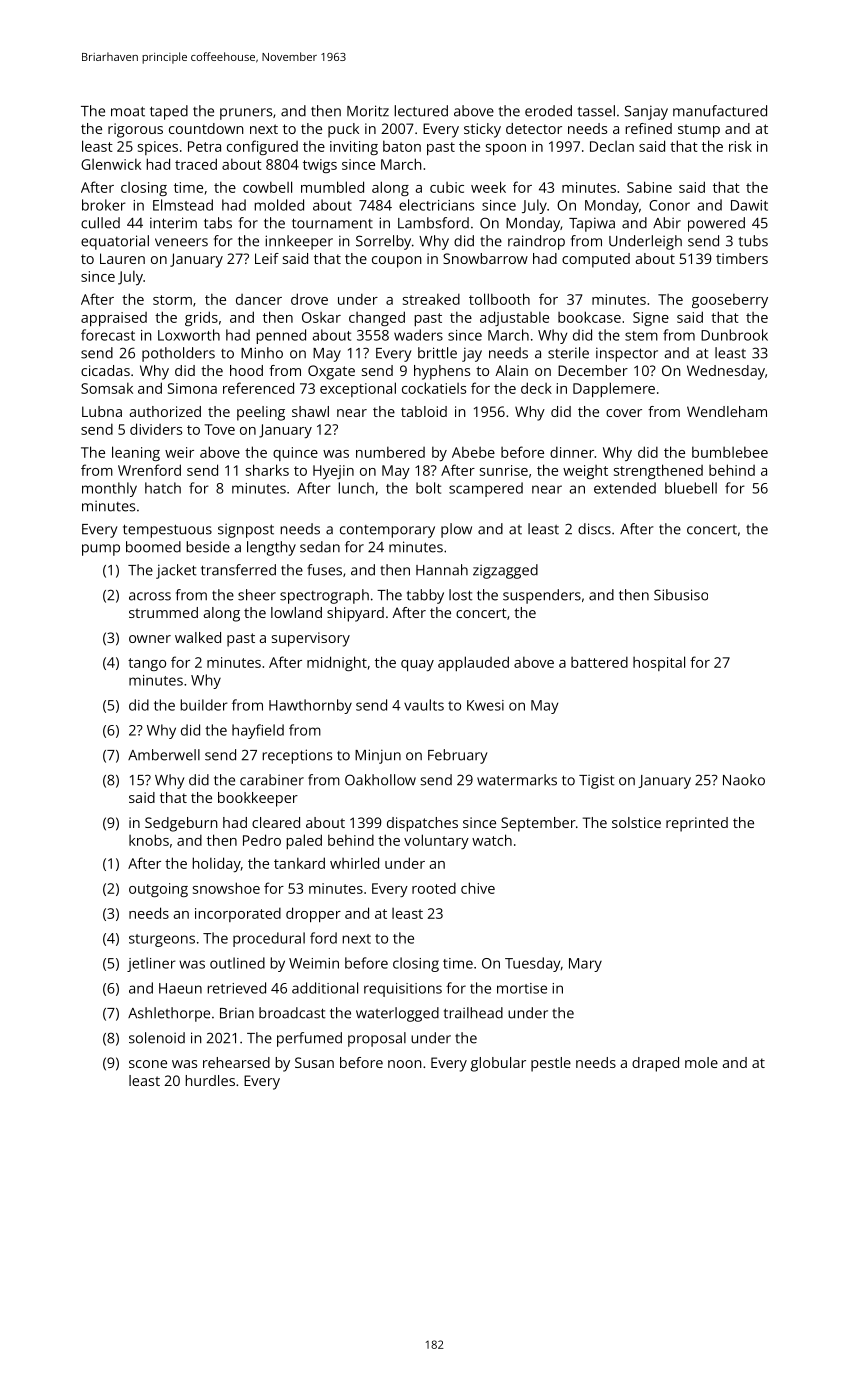  Describe the element at coordinates (271, 548) in the screenshot. I see `lengthy` at that location.
